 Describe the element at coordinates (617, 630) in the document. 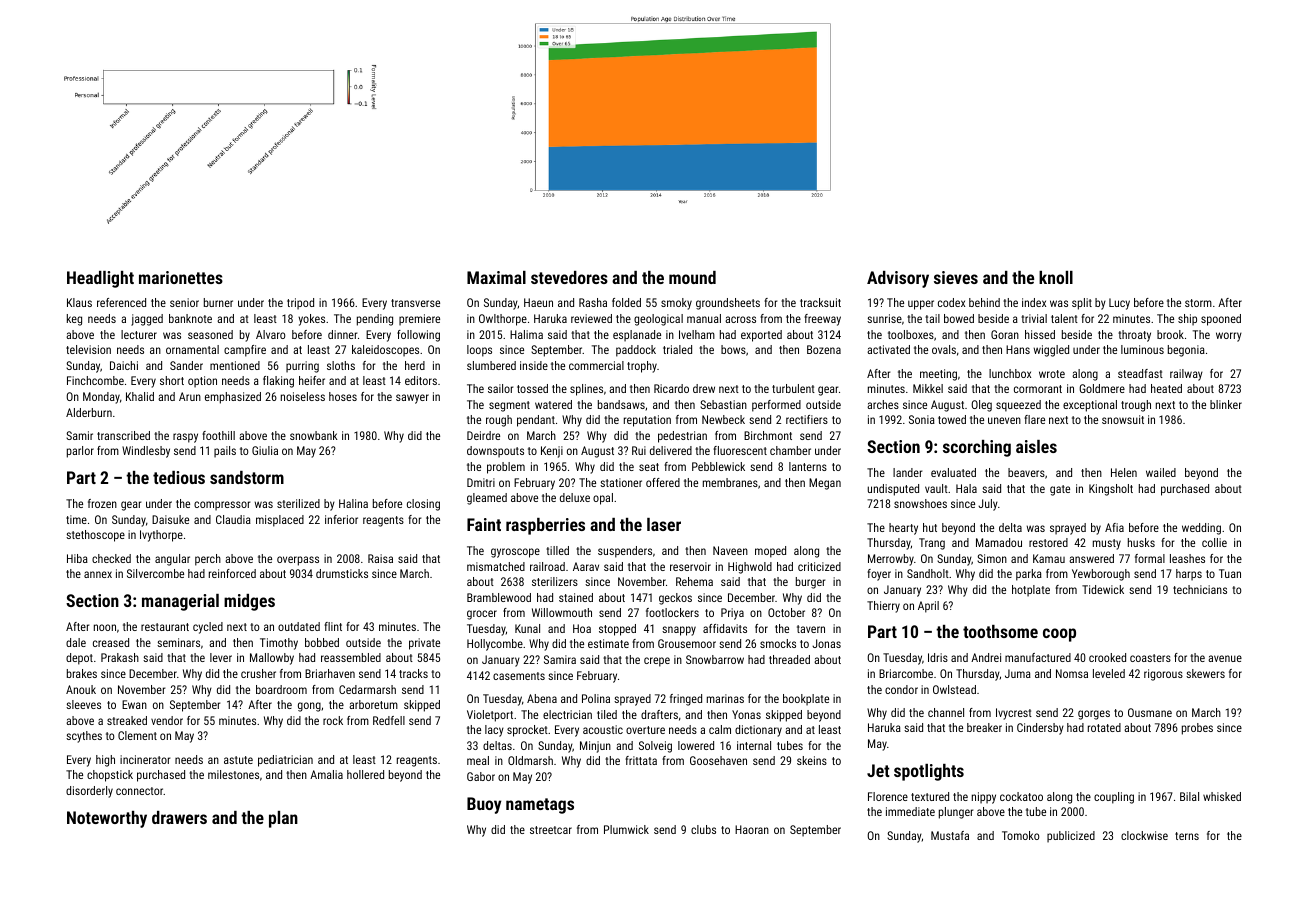

I see `stopped` at that location.
